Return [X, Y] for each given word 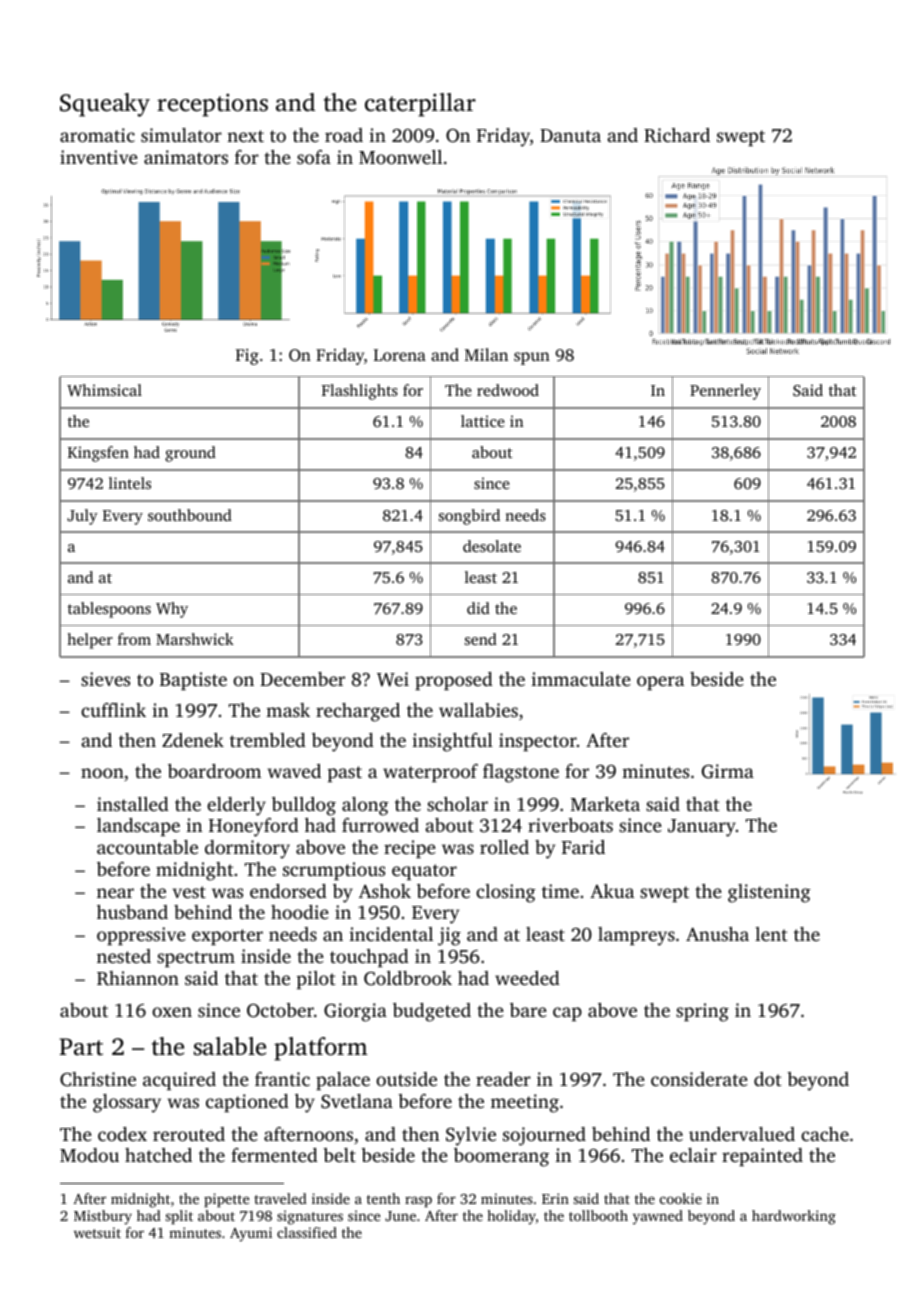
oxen [172, 1012]
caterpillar [420, 105]
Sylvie [471, 1136]
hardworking [794, 1217]
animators [186, 157]
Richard [677, 135]
